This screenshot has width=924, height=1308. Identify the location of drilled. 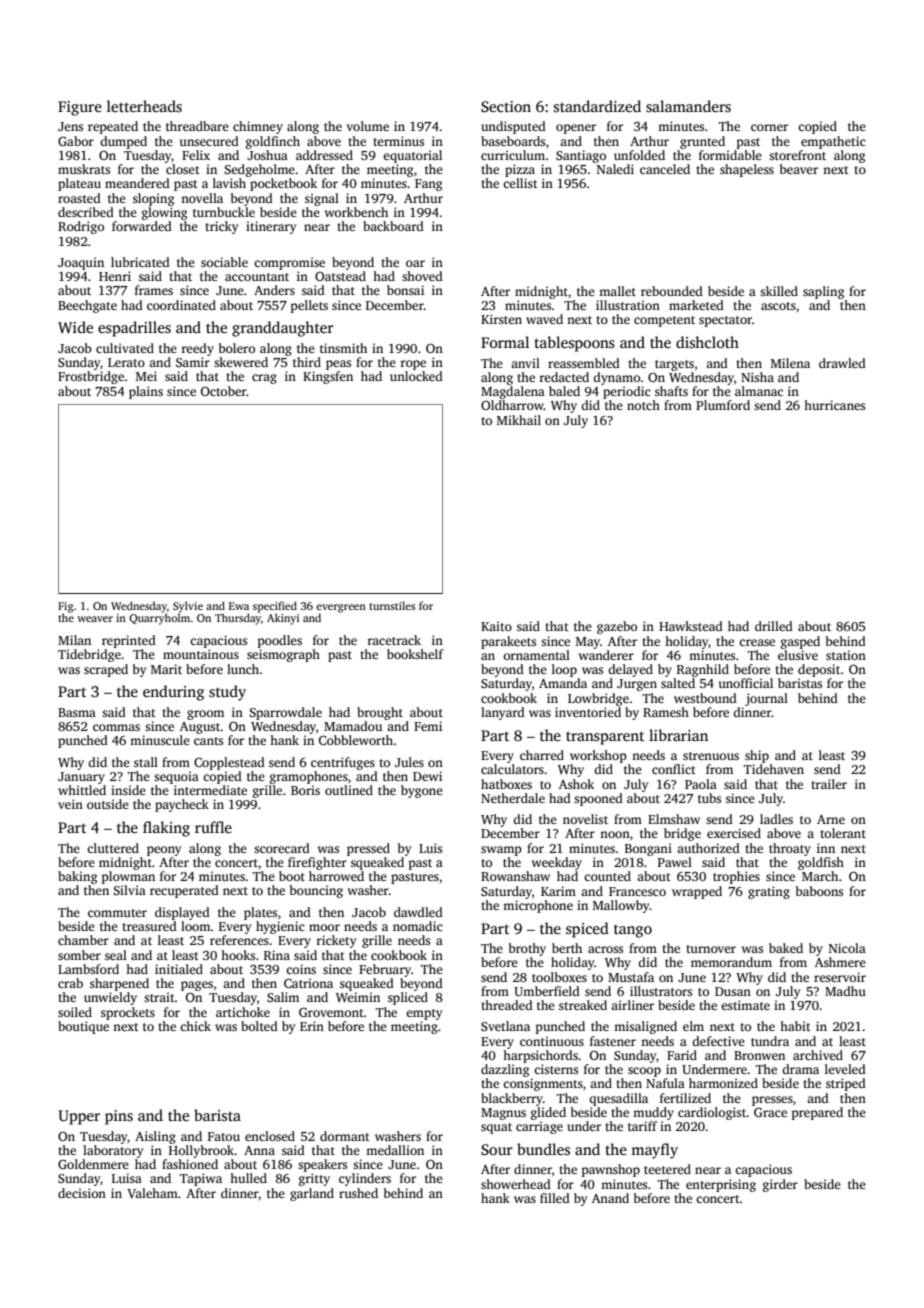
(774, 626).
